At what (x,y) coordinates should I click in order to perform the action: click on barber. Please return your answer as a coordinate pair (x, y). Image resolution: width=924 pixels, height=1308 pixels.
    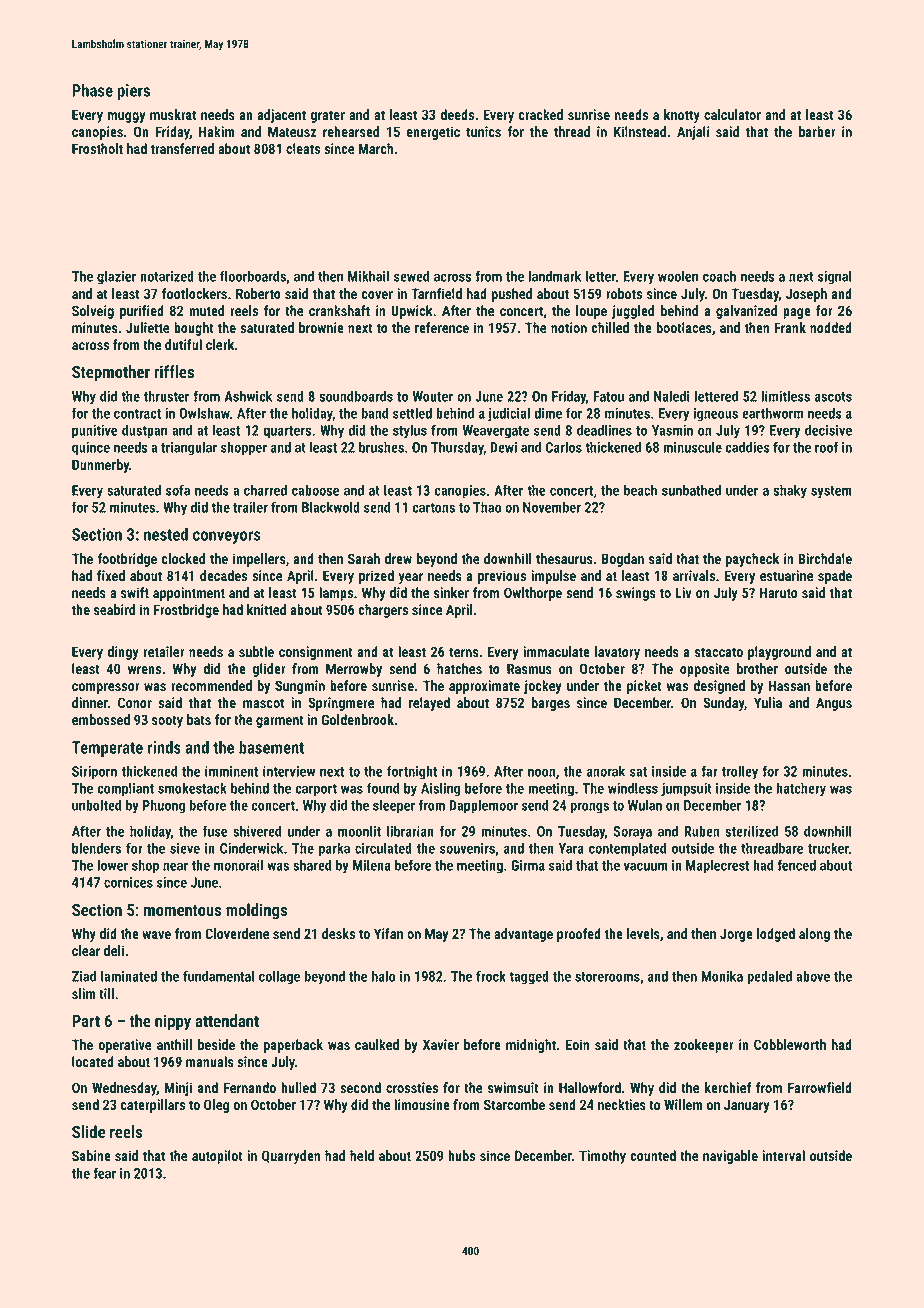
    Looking at the image, I should click on (817, 131).
